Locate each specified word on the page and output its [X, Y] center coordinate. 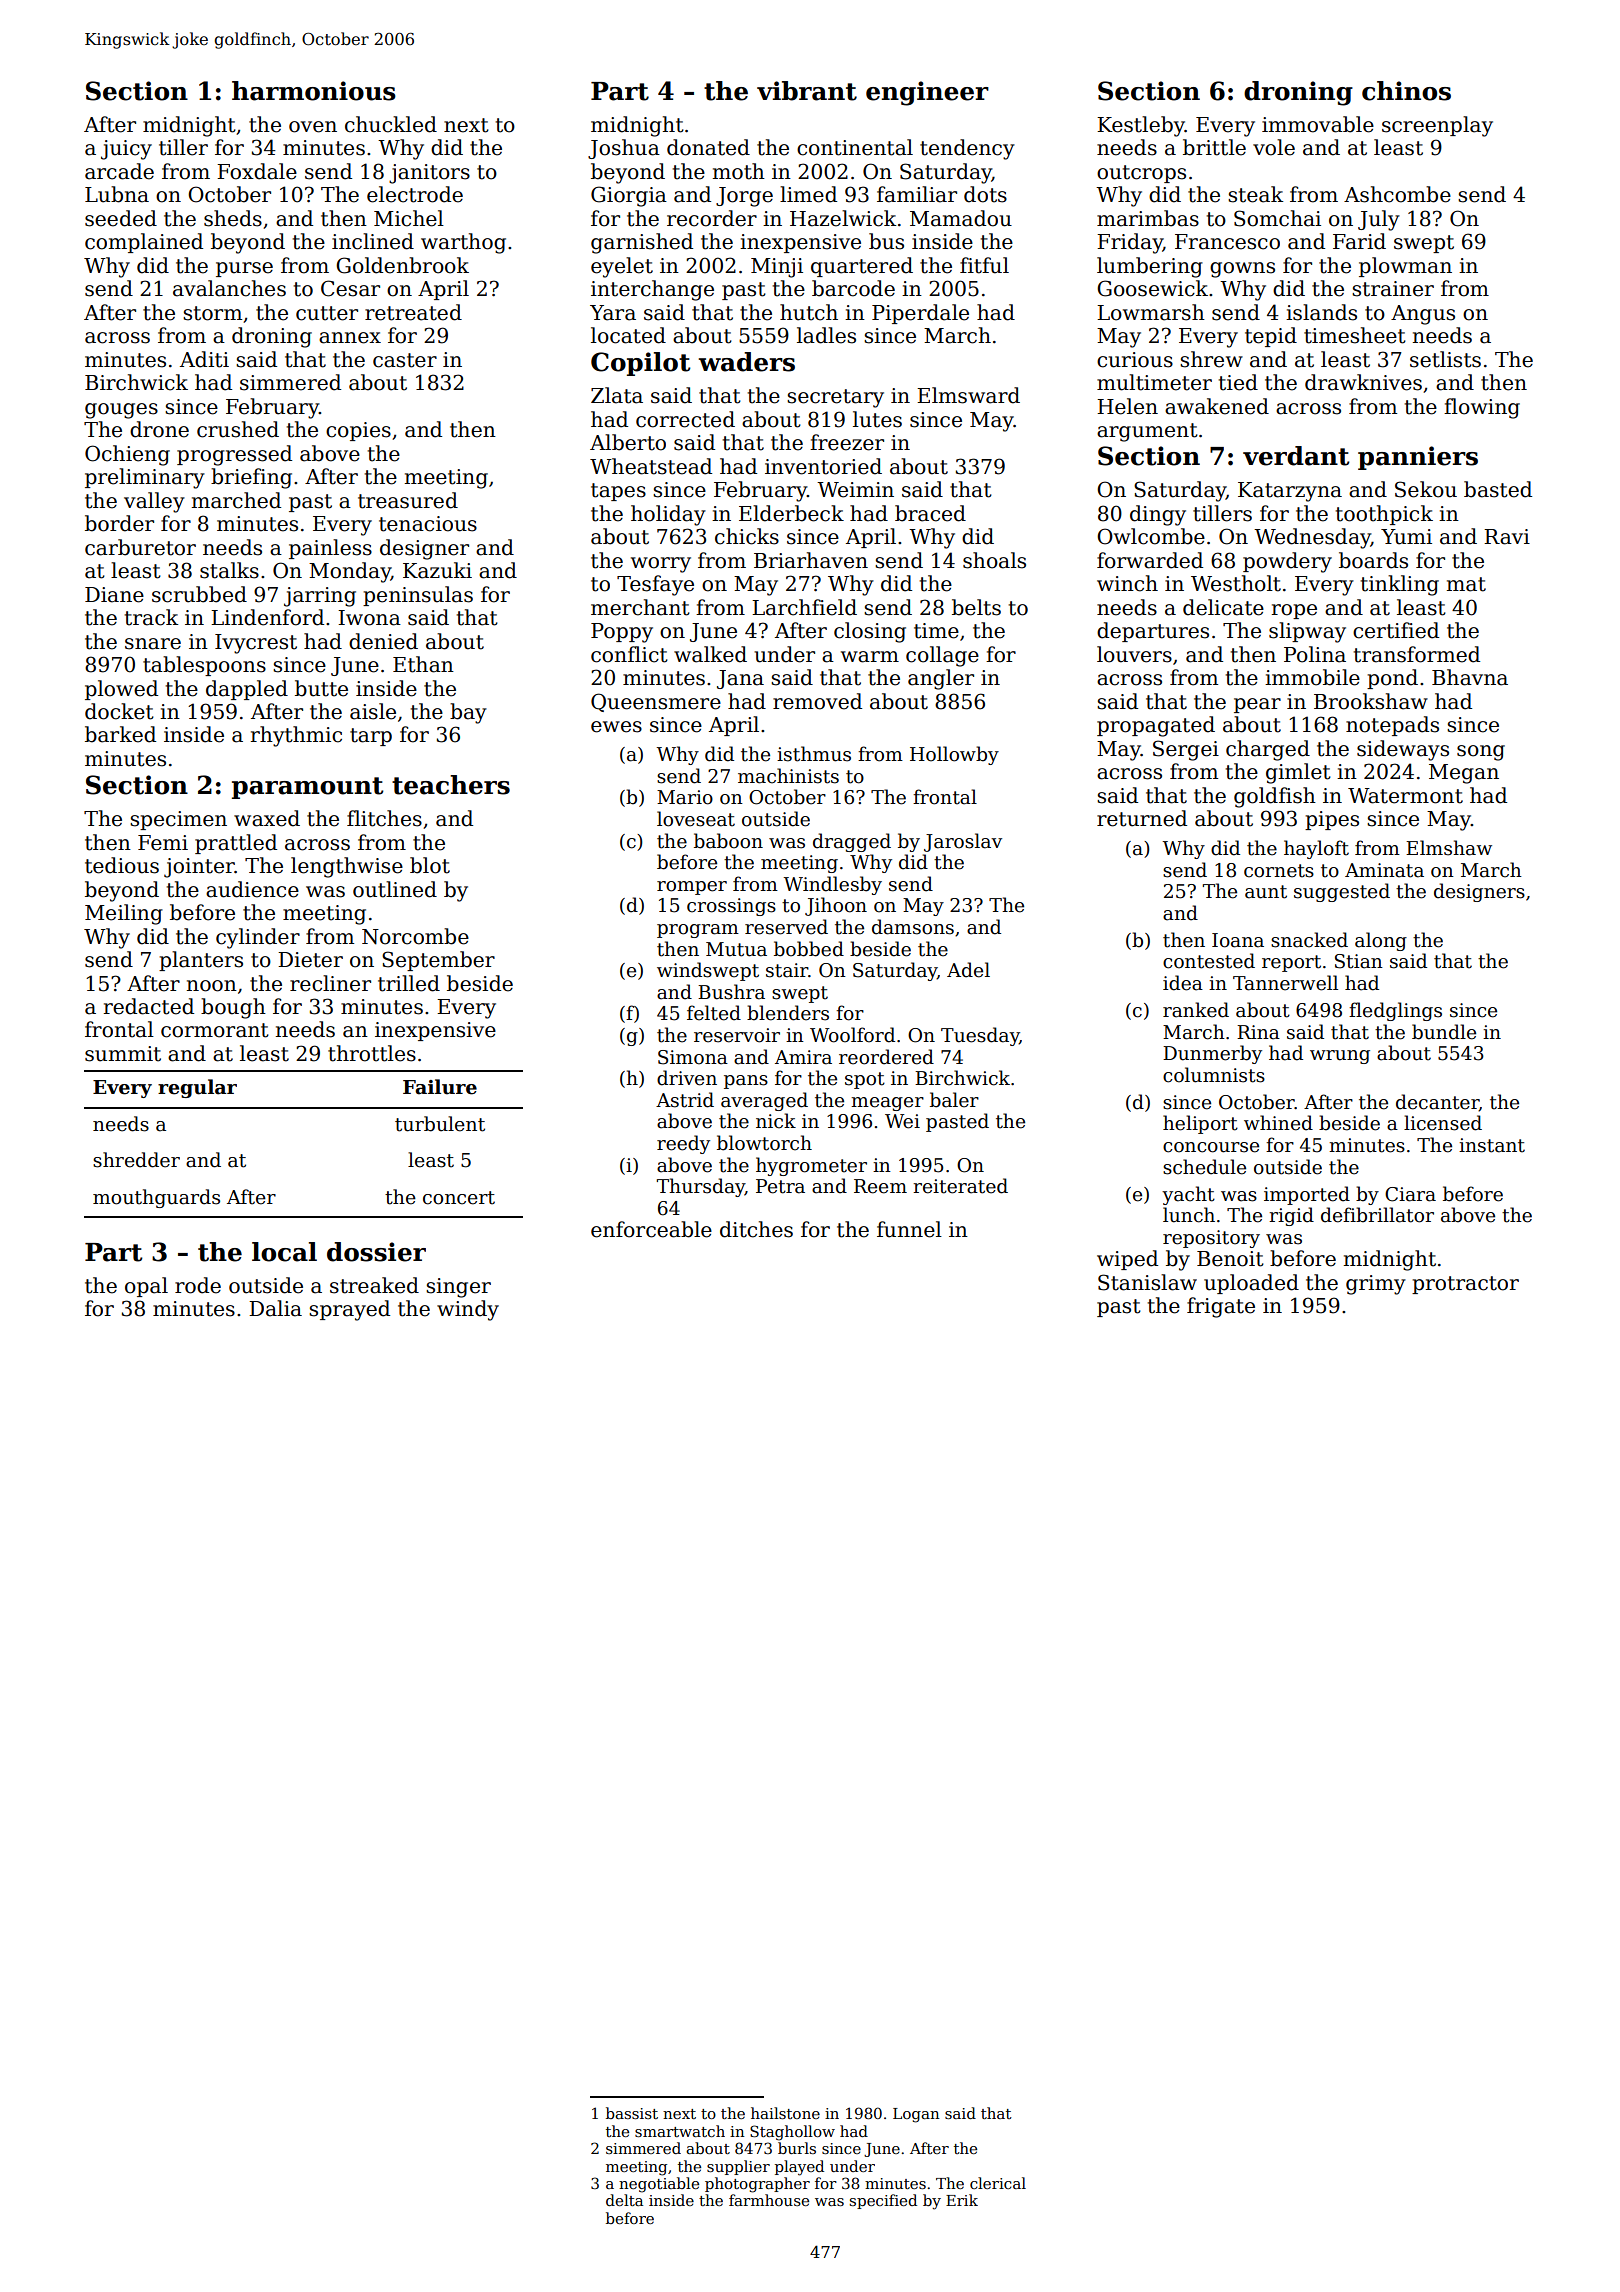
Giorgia [629, 196]
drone [159, 429]
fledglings [1395, 1011]
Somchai [1277, 218]
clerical [998, 2183]
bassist [632, 2113]
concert [459, 1198]
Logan [916, 2115]
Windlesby [833, 885]
